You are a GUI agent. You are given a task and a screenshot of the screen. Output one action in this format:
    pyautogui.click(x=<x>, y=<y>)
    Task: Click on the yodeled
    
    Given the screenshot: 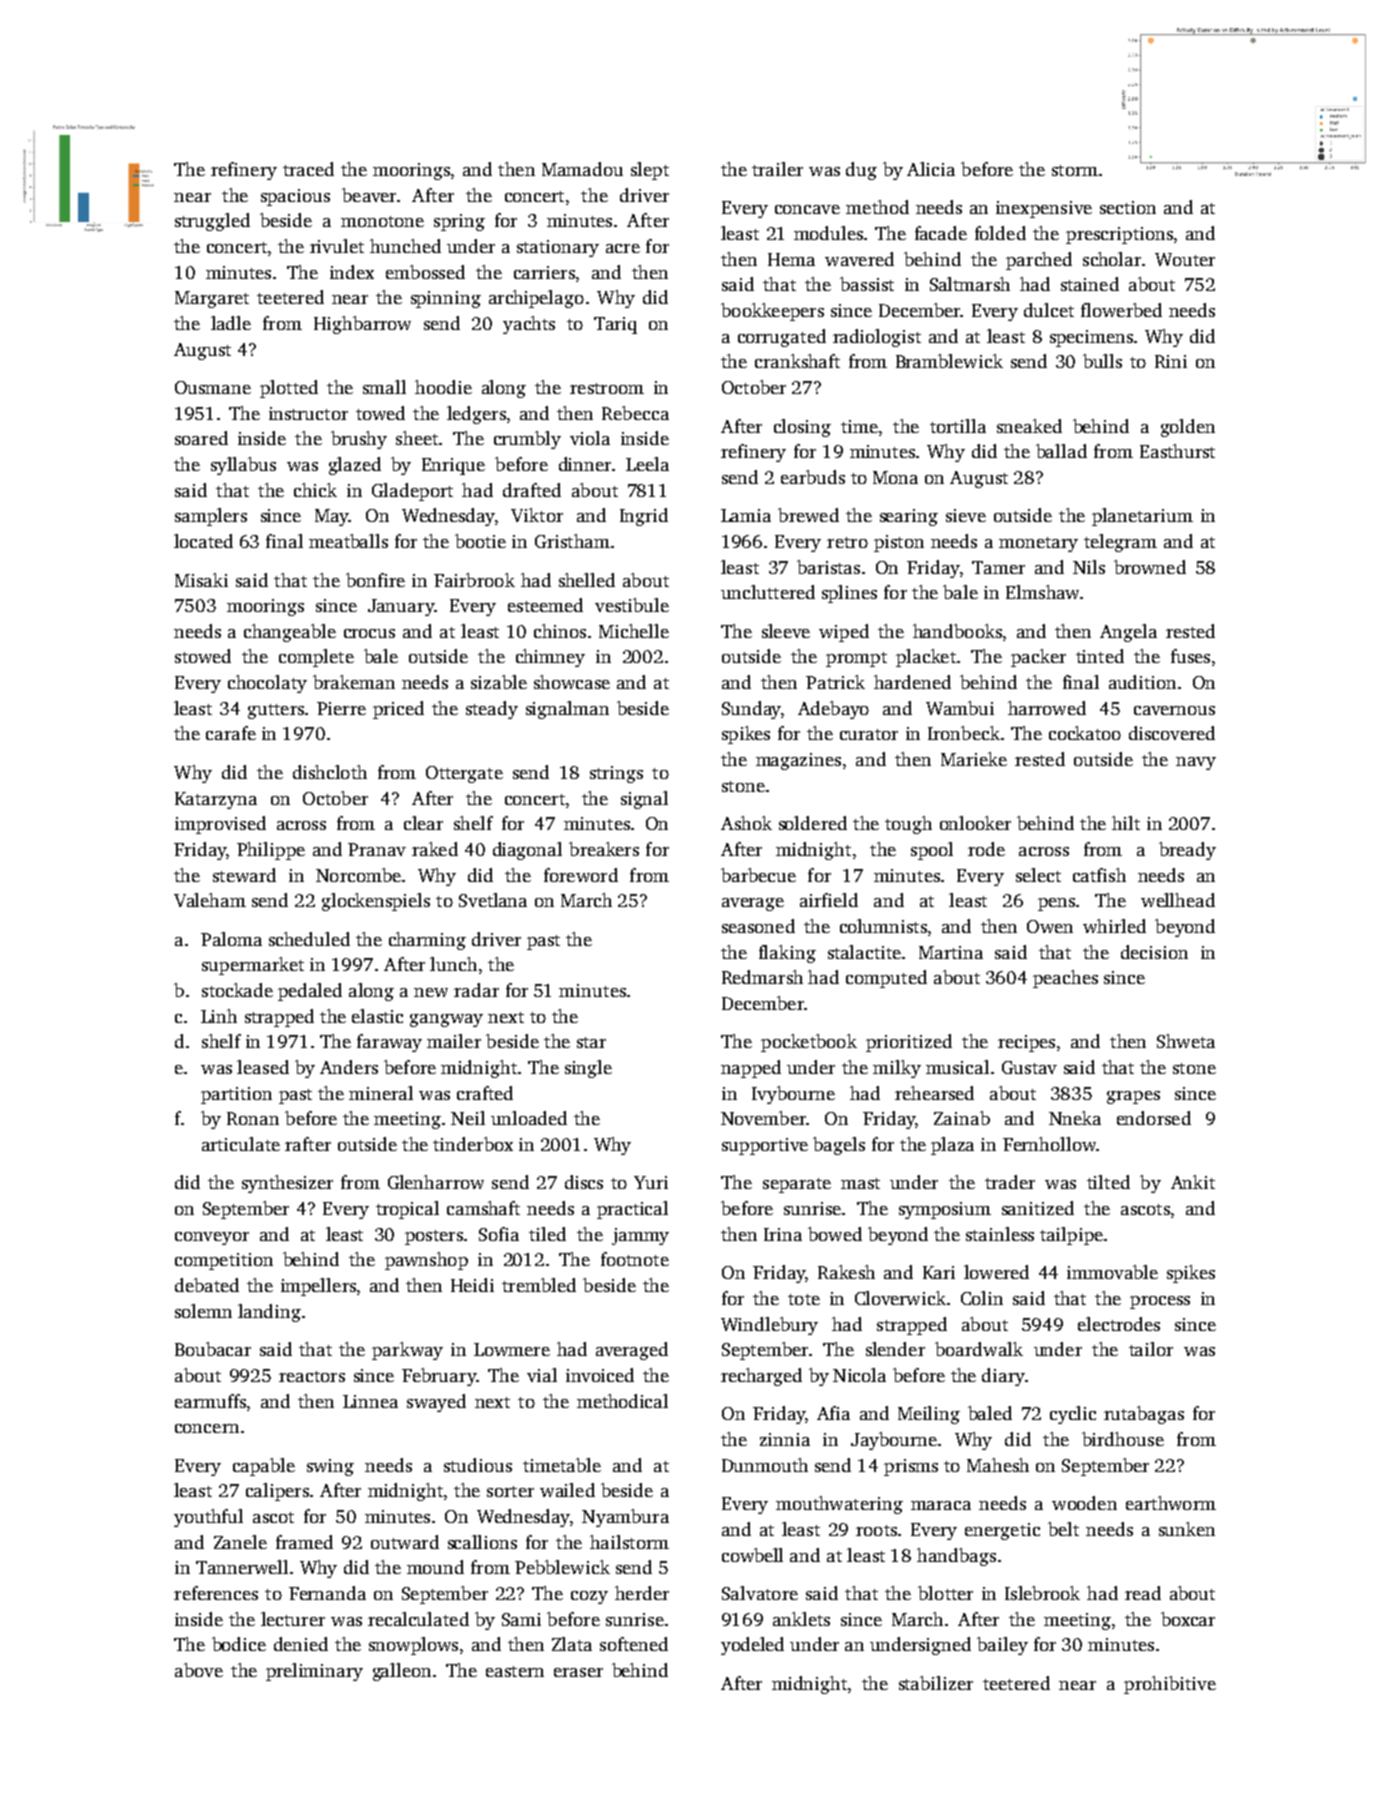 What is the action you would take?
    pyautogui.click(x=752, y=1646)
